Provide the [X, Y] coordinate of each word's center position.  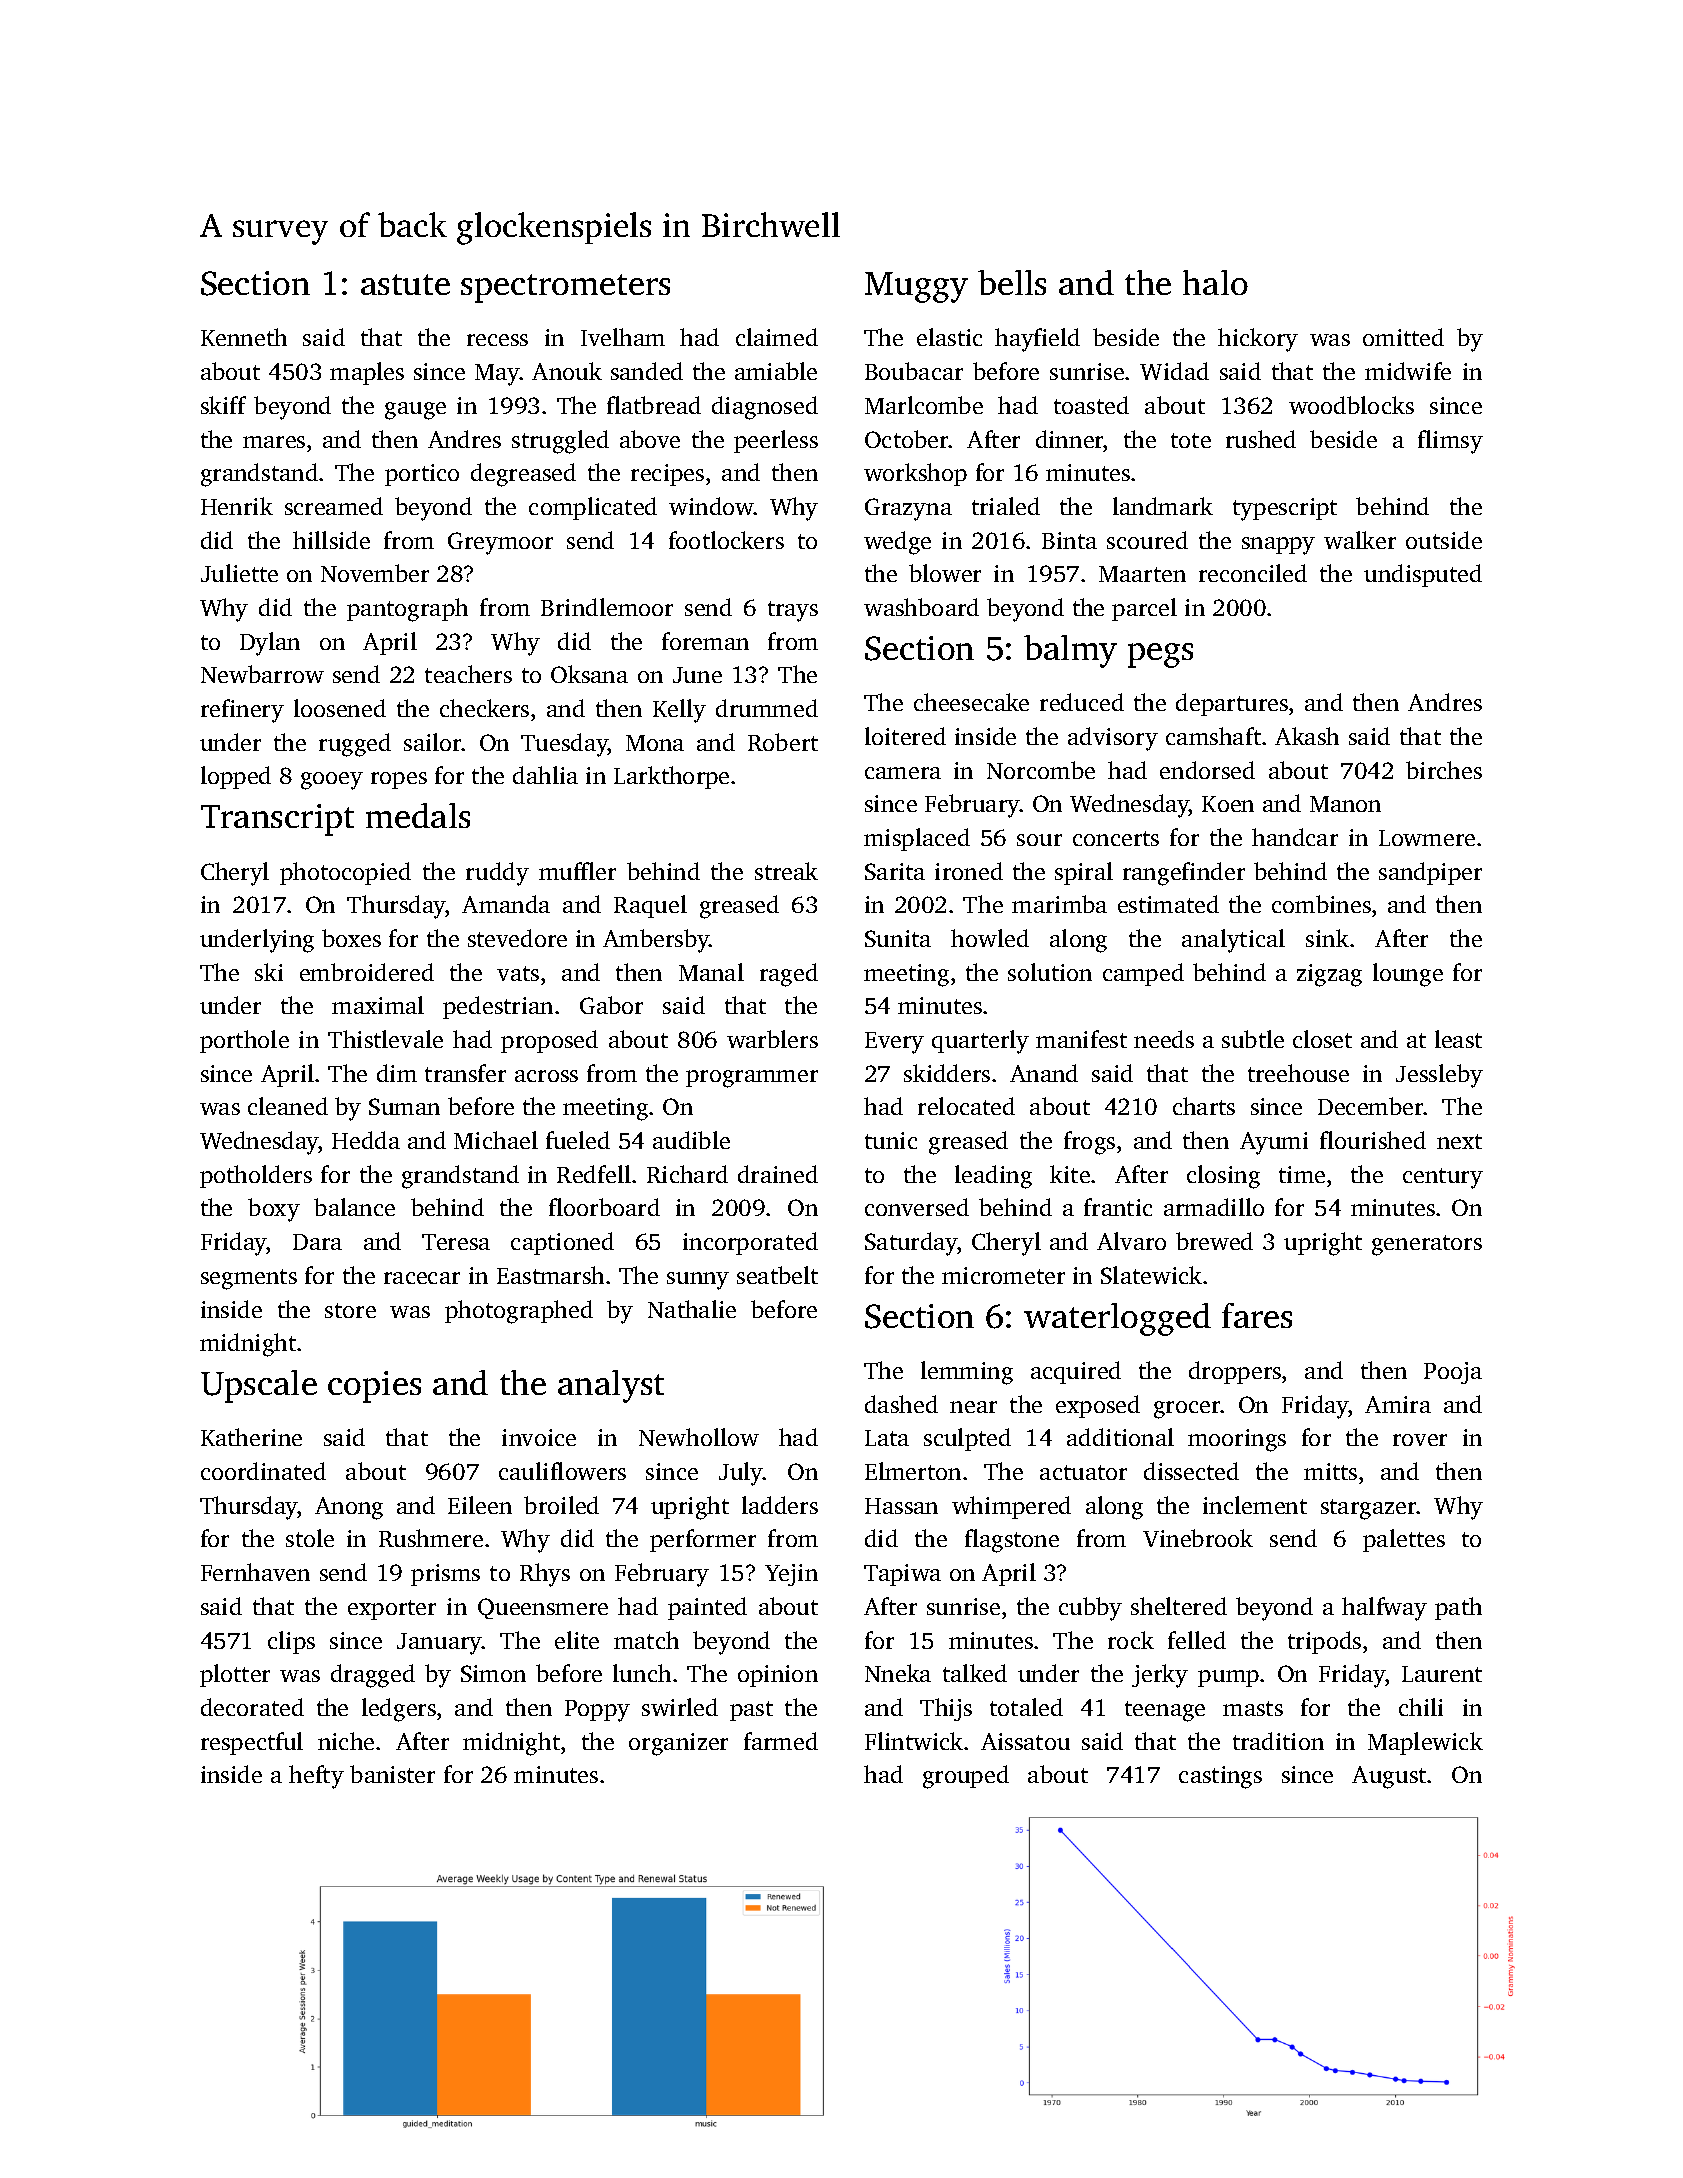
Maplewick [1425, 1743]
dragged [373, 1676]
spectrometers [565, 288]
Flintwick [914, 1741]
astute [405, 284]
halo [1215, 282]
